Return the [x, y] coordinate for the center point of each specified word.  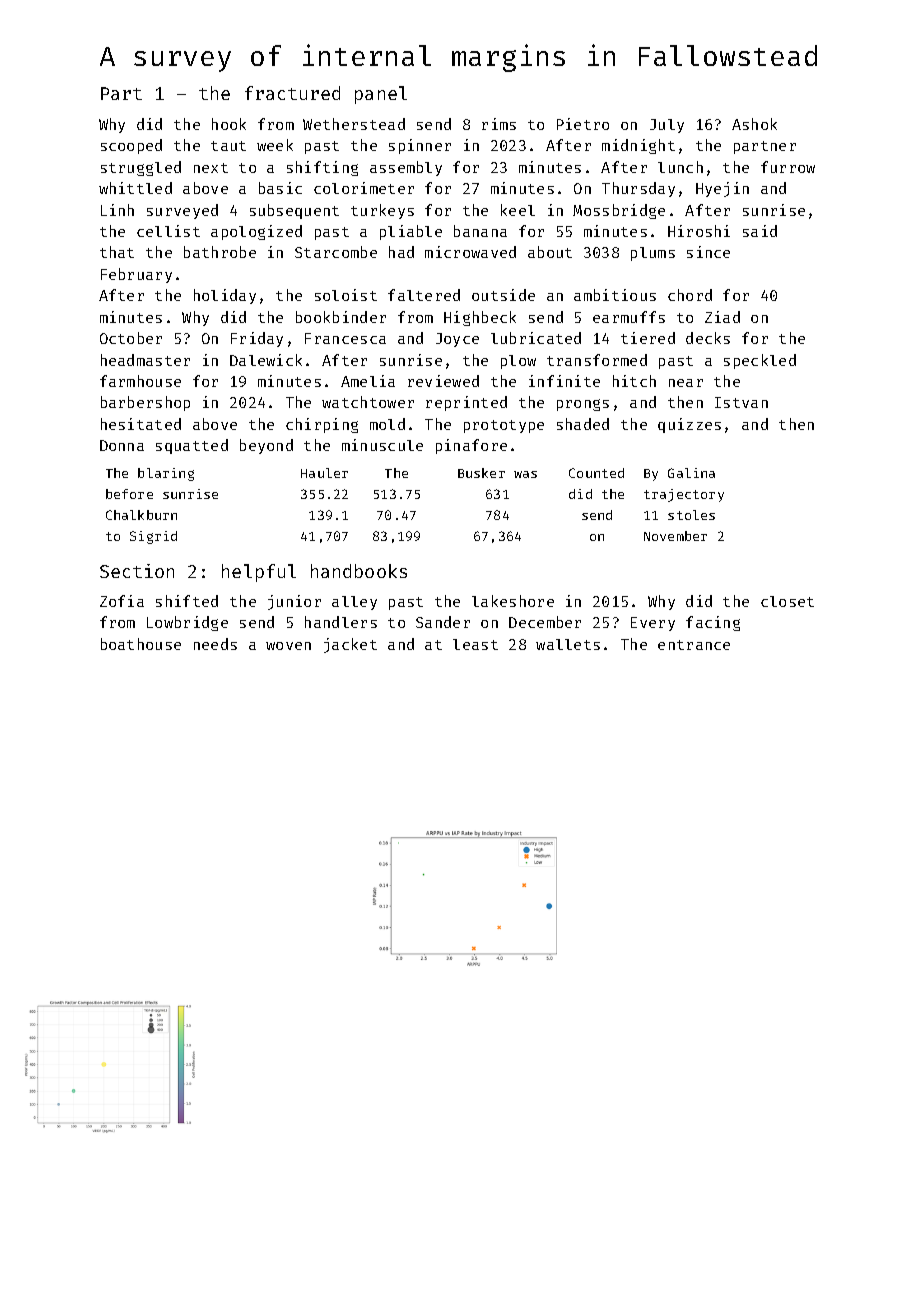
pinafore [471, 446]
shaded [583, 424]
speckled [760, 361]
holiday [225, 296]
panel [381, 95]
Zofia [122, 601]
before [129, 494]
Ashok [754, 124]
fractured [292, 93]
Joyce [457, 340]
